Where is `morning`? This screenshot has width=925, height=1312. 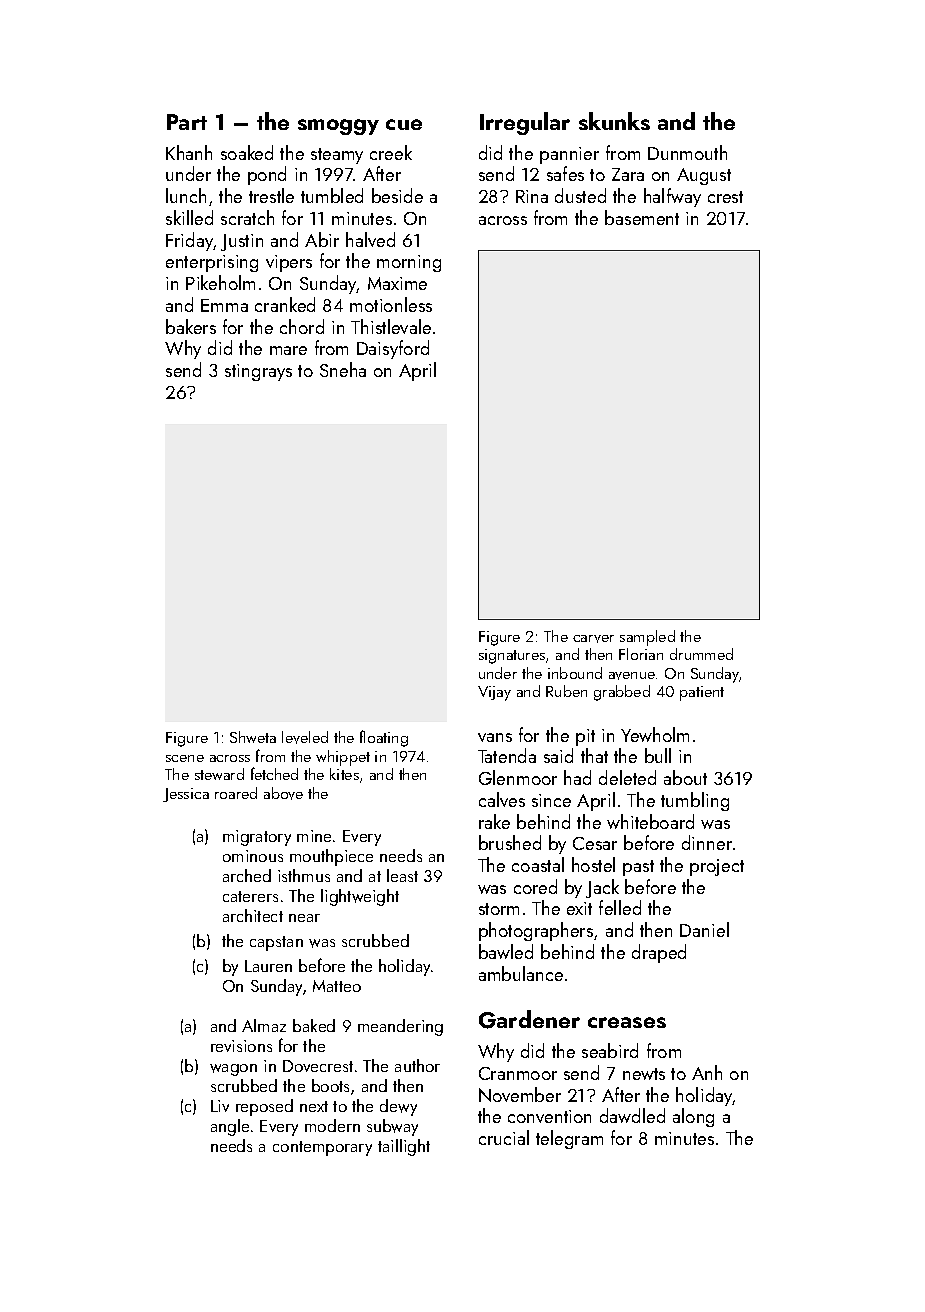
morning is located at coordinates (409, 263).
